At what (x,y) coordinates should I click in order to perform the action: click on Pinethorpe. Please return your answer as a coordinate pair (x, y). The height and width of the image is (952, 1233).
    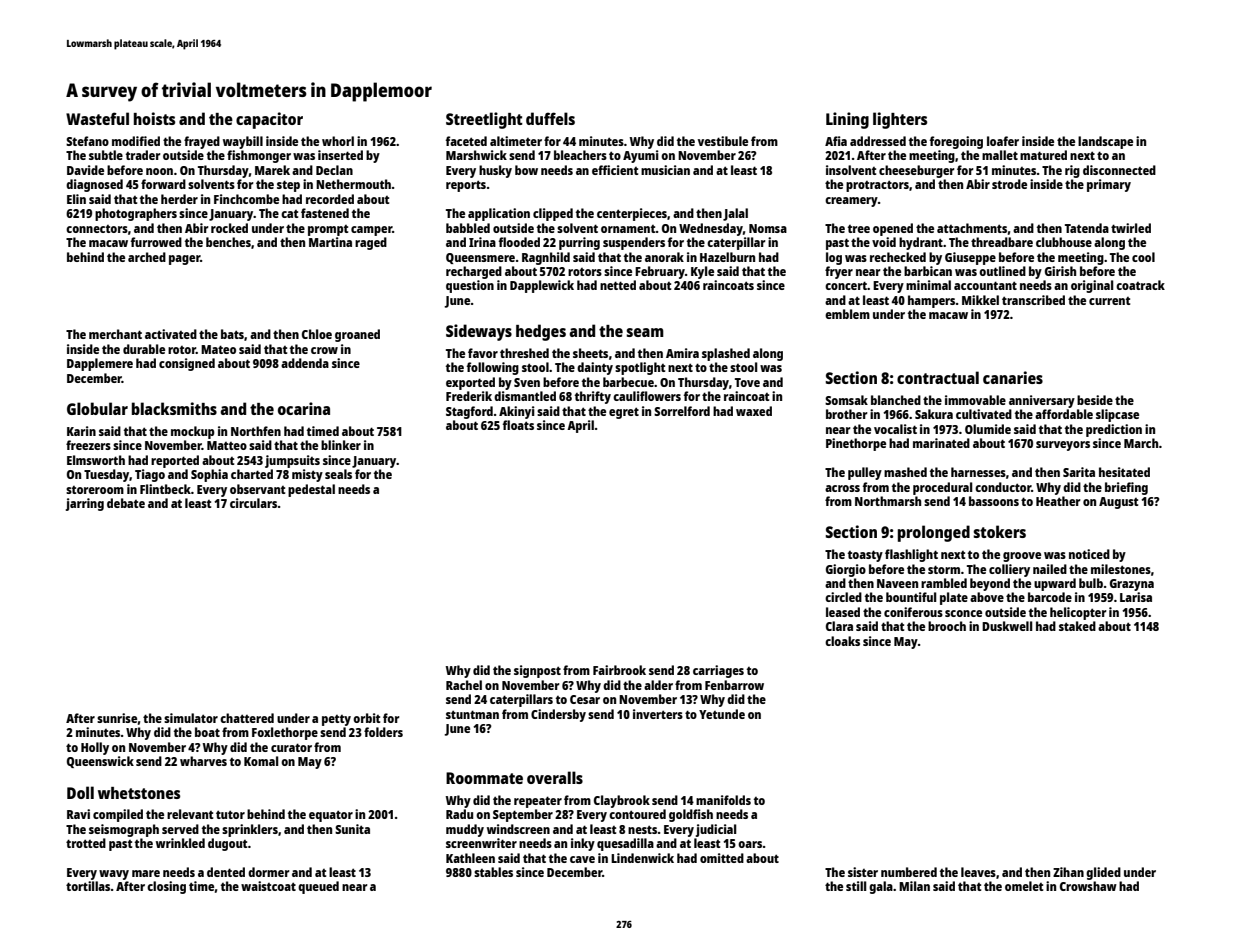
    Looking at the image, I should click on (856, 444).
